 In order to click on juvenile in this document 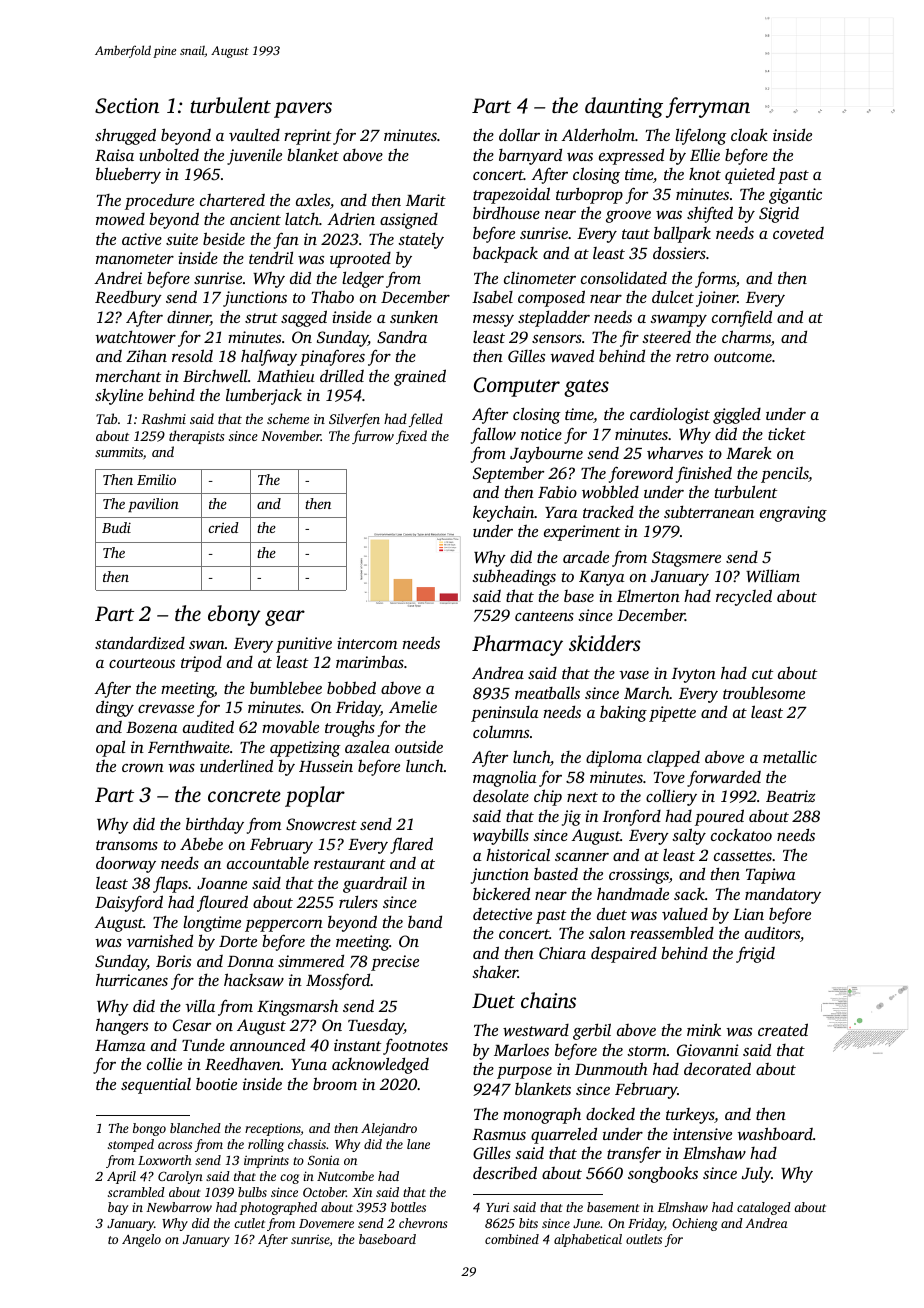, I will do `click(254, 156)`.
